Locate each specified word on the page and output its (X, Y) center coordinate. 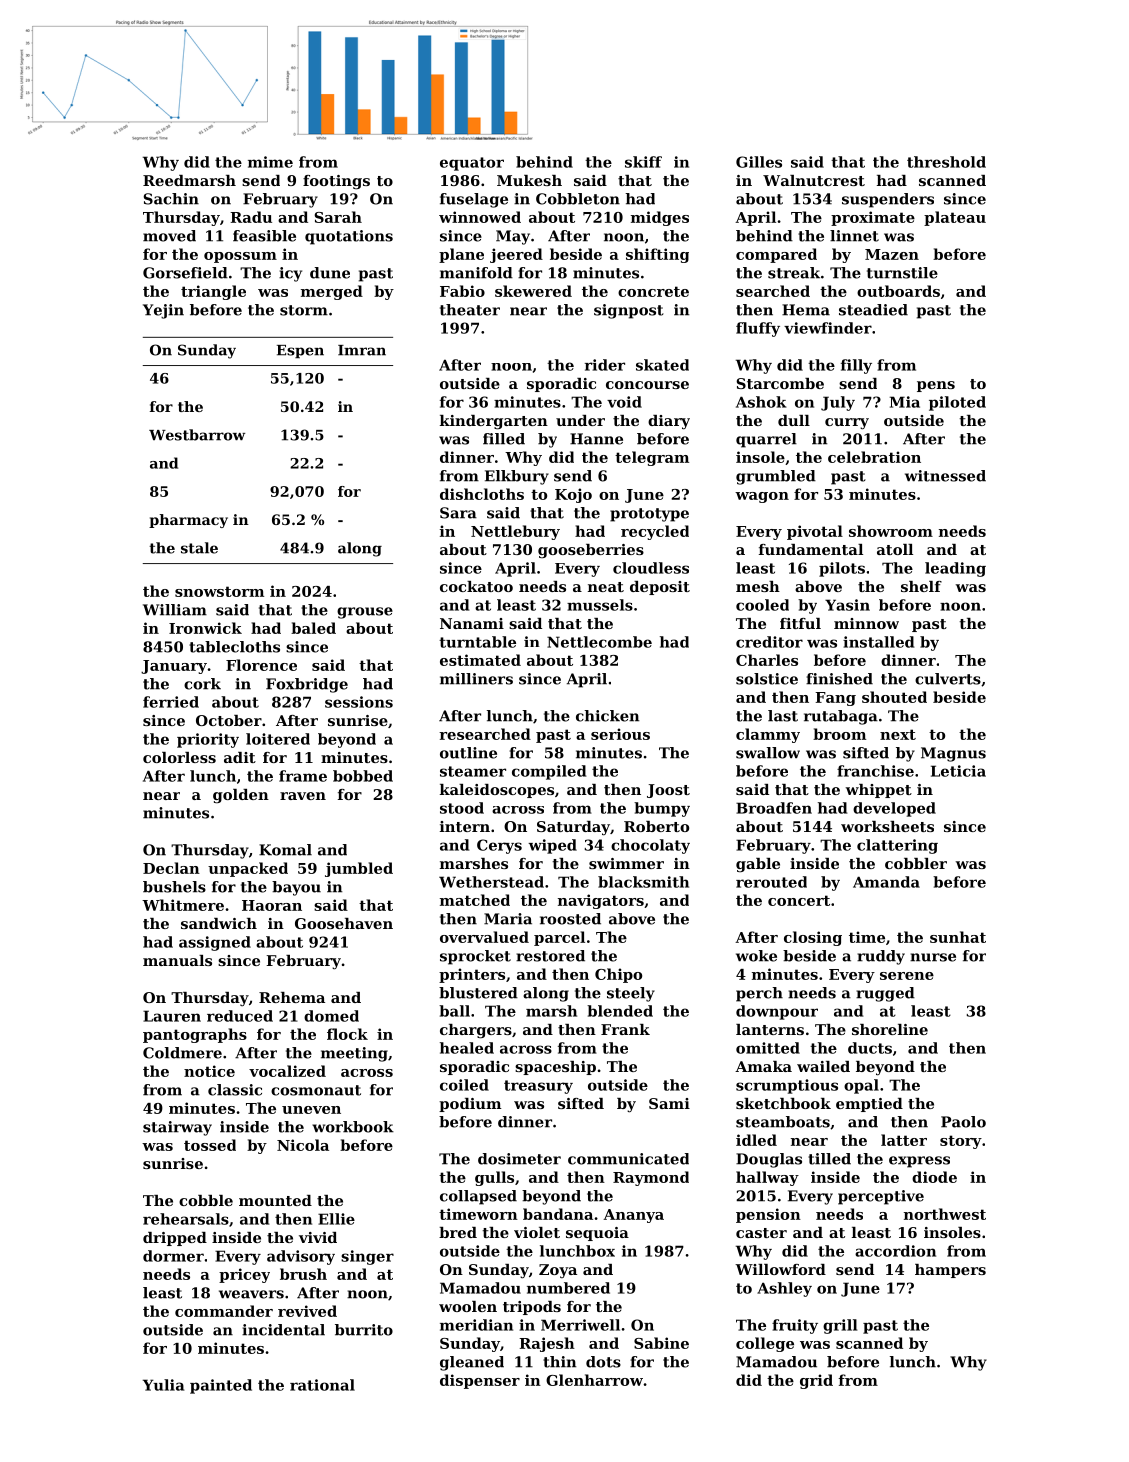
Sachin (171, 199)
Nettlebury (515, 532)
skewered (533, 291)
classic (235, 1090)
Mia (905, 402)
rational (322, 1385)
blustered (478, 993)
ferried (171, 702)
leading (955, 569)
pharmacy (188, 521)
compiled (549, 772)
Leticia (958, 771)
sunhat (958, 937)
